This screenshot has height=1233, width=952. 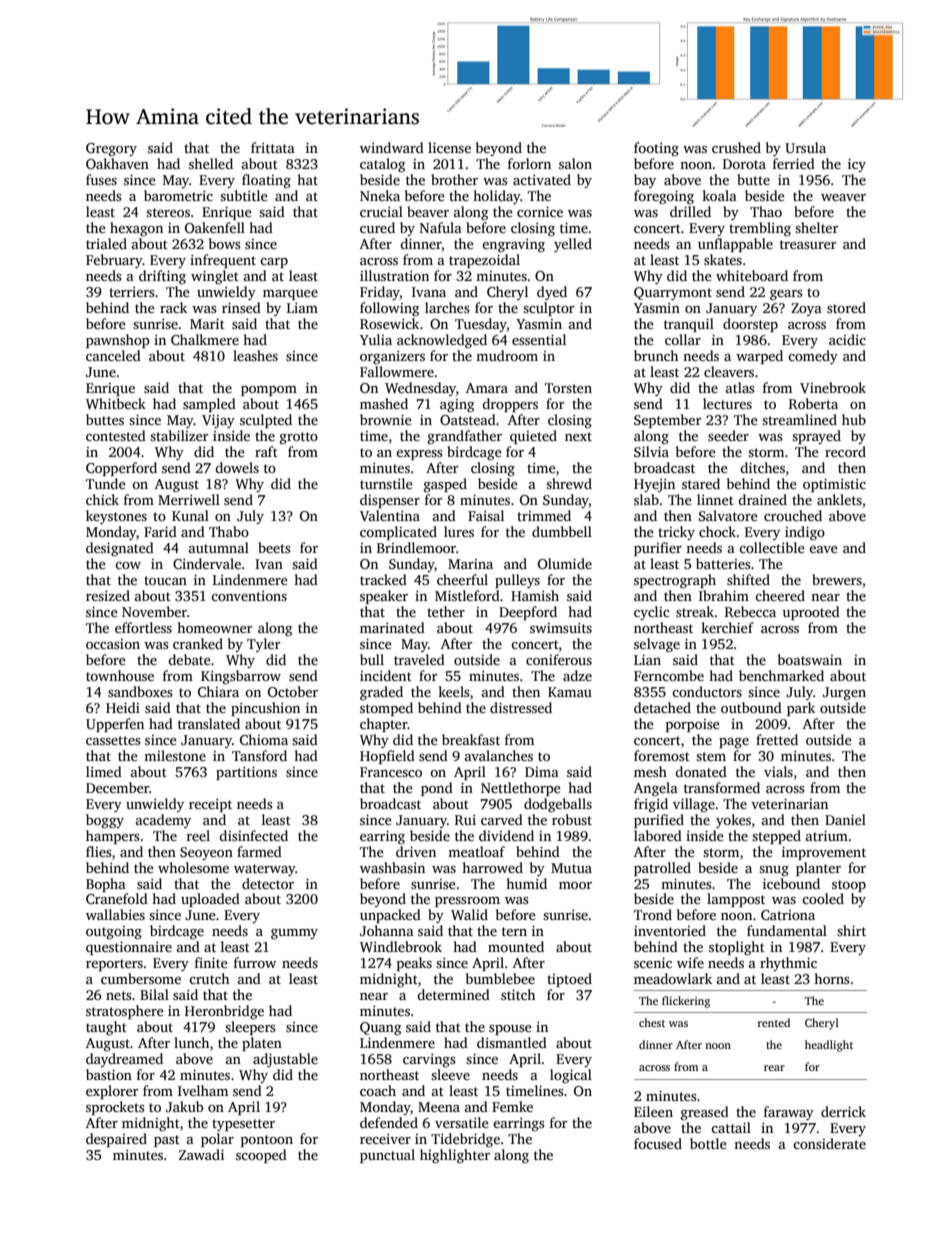 What do you see at coordinates (390, 916) in the screenshot?
I see `unpacked` at bounding box center [390, 916].
